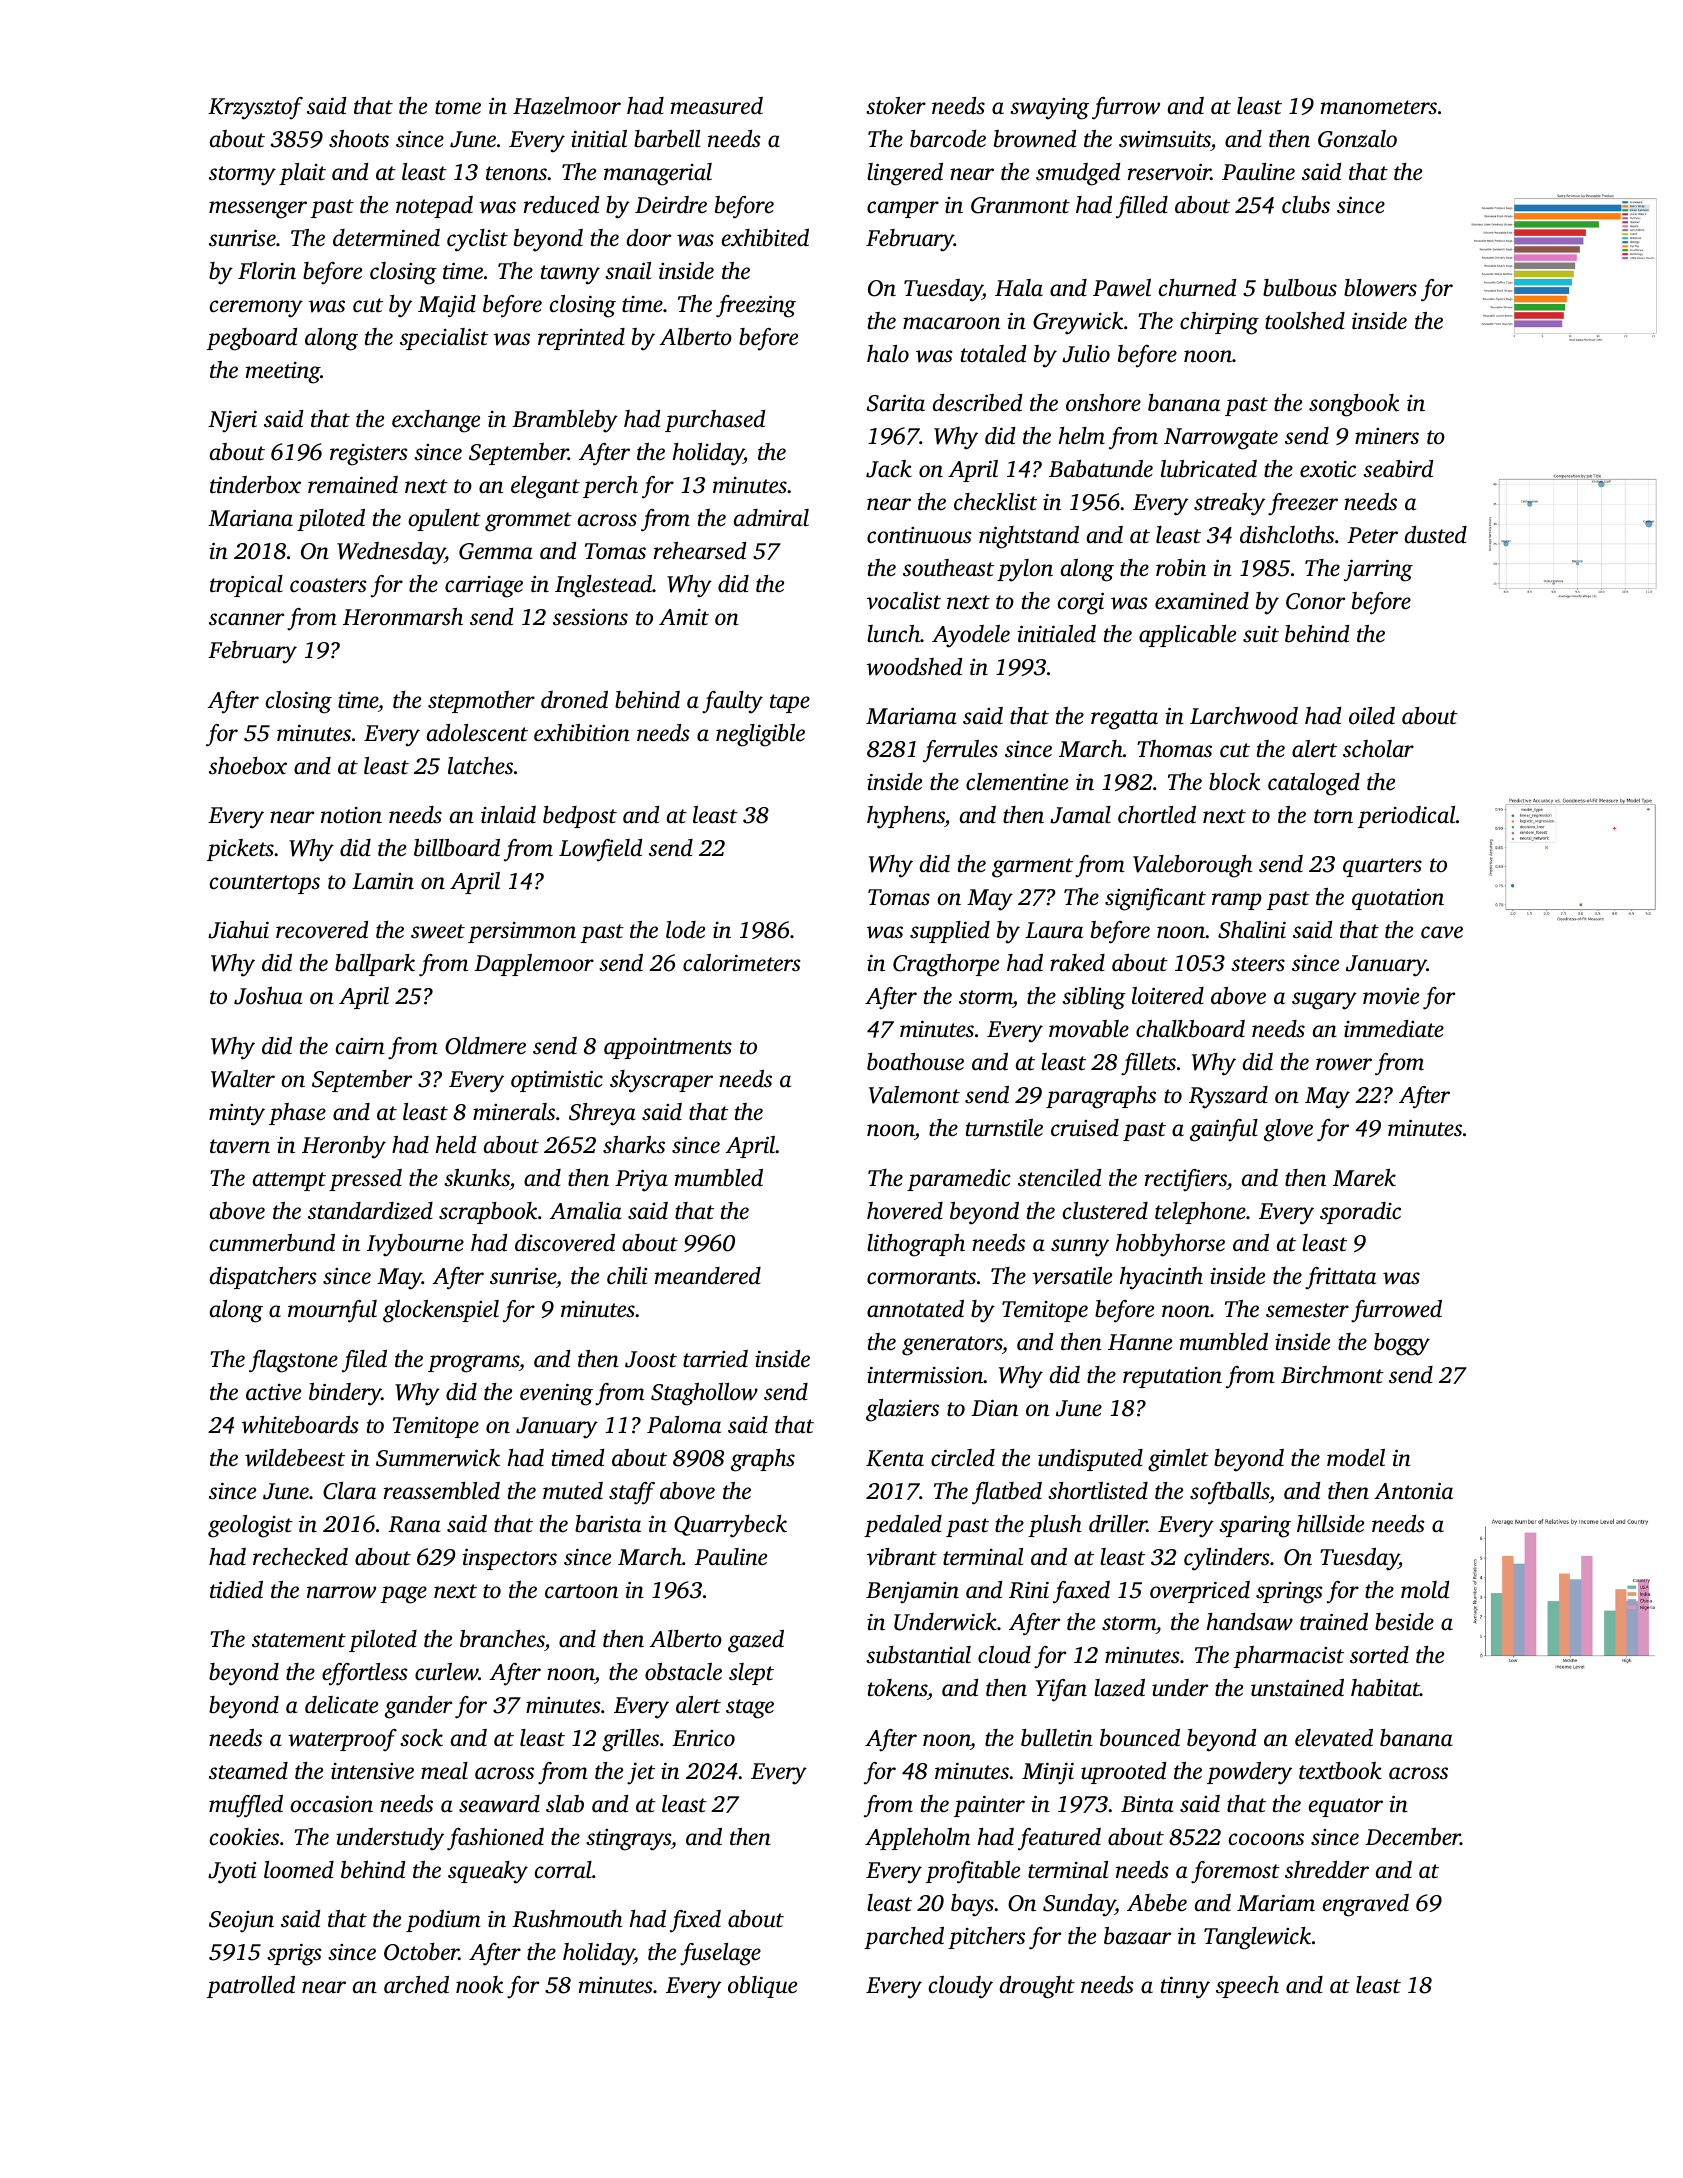  What do you see at coordinates (684, 1425) in the screenshot?
I see `Paloma` at bounding box center [684, 1425].
